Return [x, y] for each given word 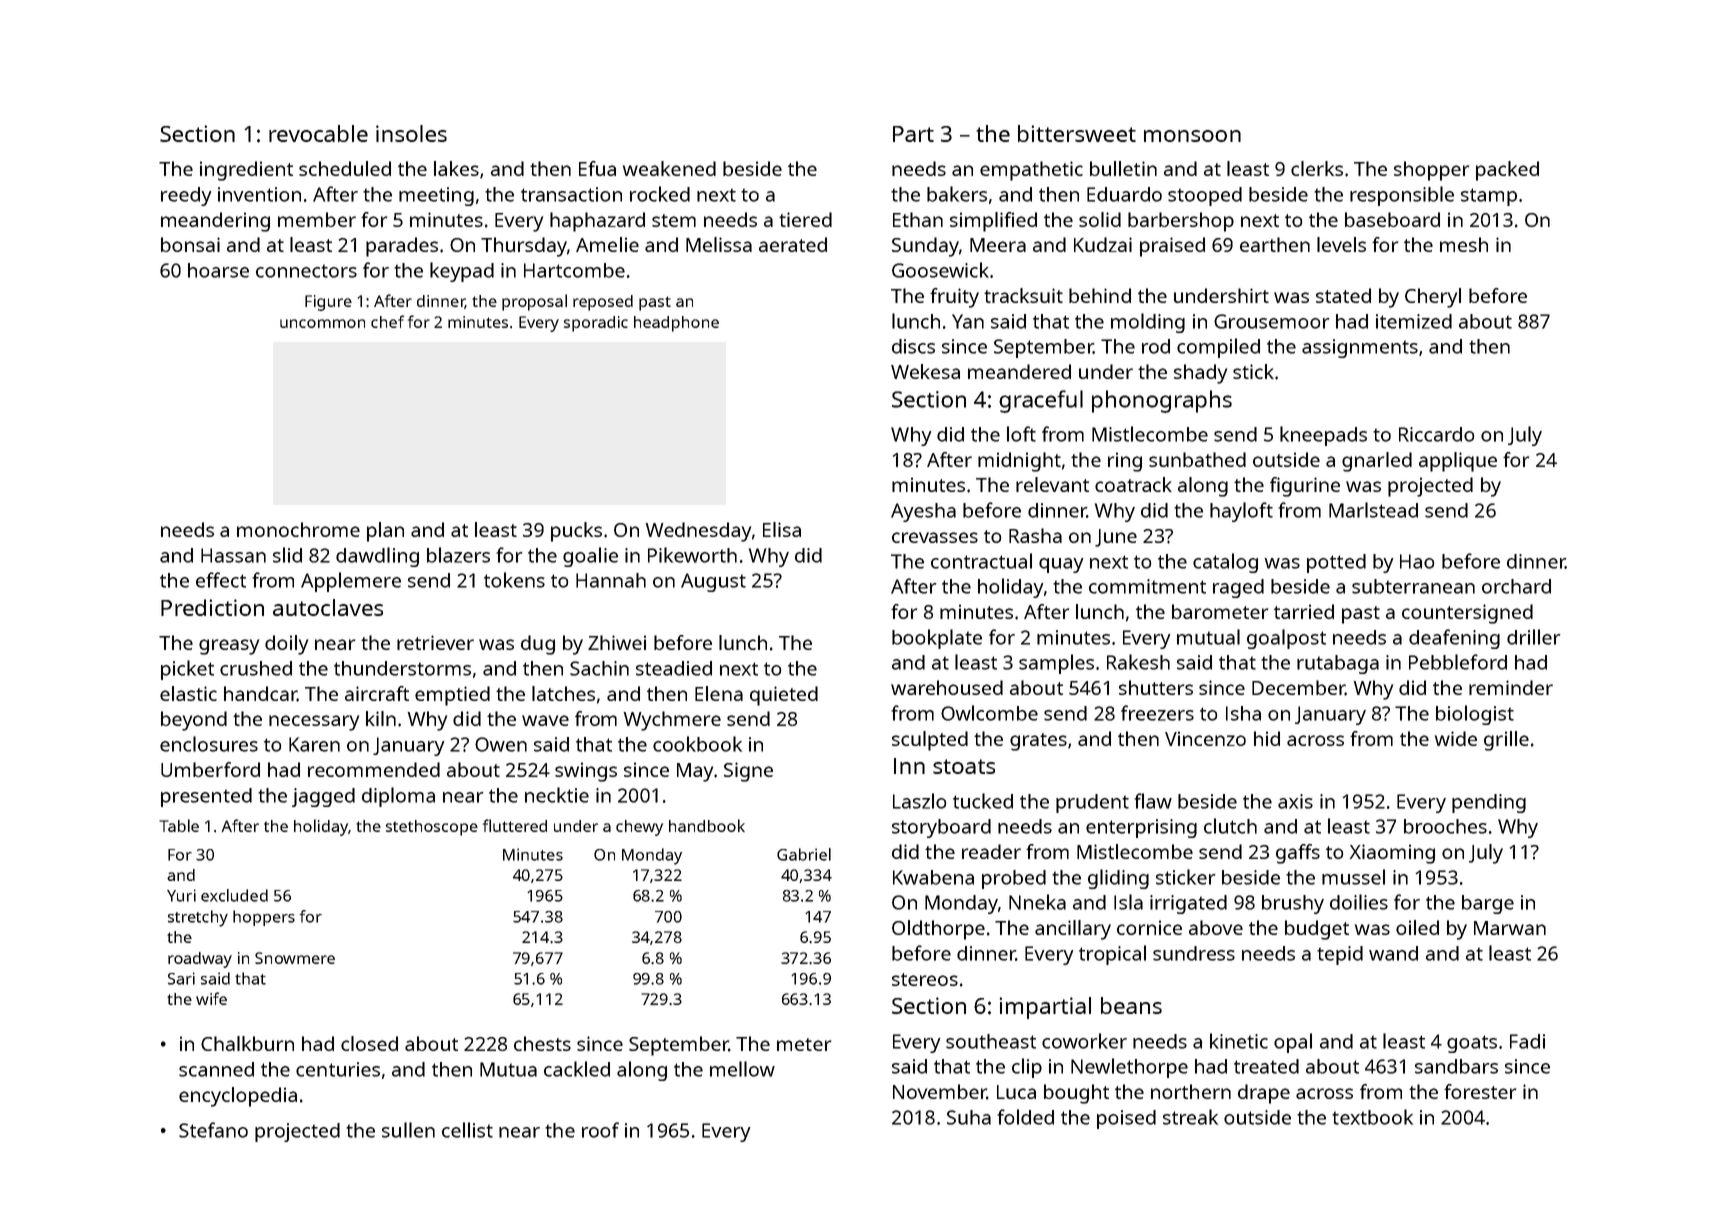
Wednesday [698, 532]
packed [1507, 171]
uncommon [322, 323]
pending [1489, 803]
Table [179, 825]
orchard [1516, 586]
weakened [669, 168]
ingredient [246, 171]
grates [1038, 742]
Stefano [213, 1130]
